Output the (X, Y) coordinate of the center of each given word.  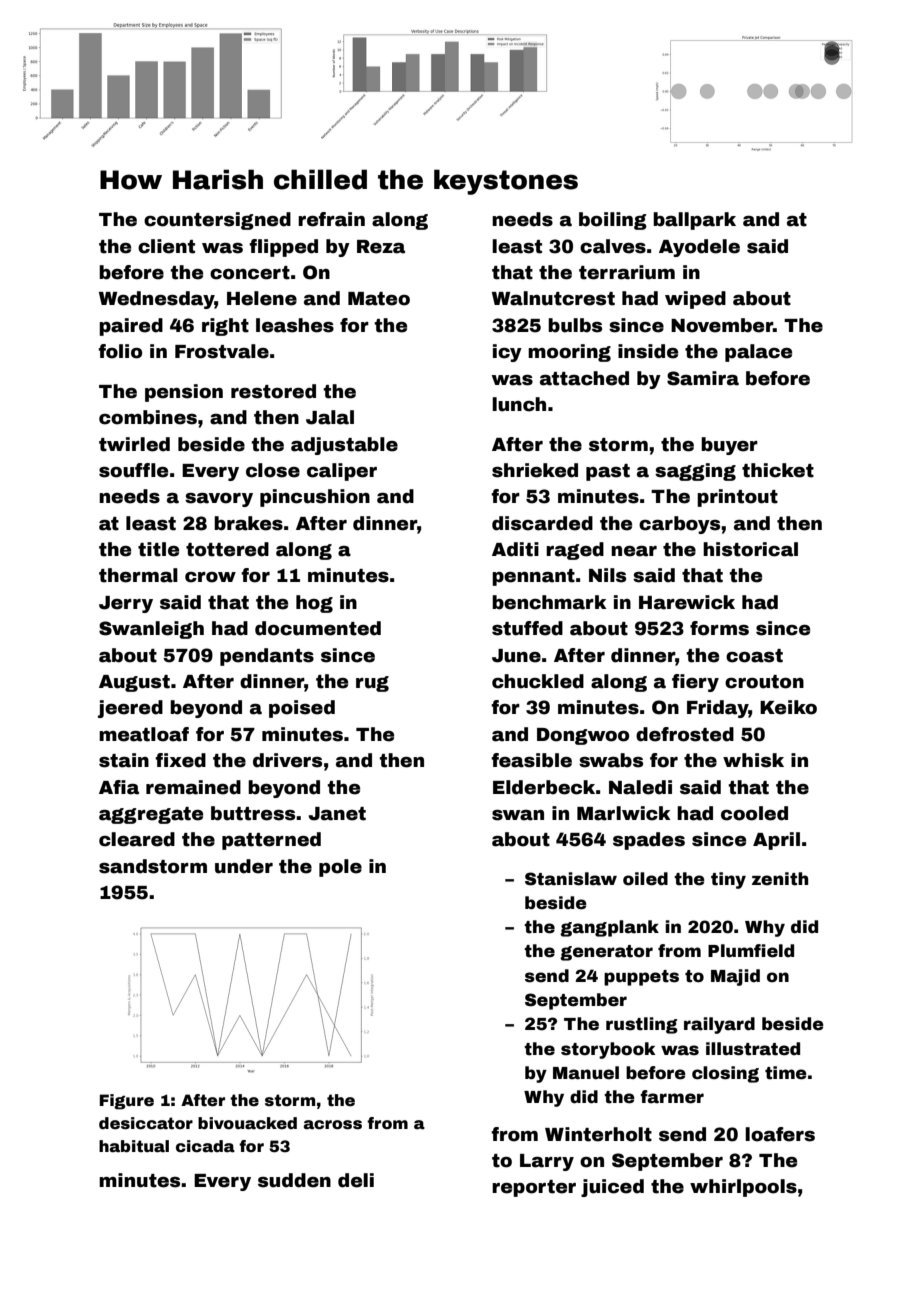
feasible (531, 760)
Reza (381, 247)
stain (124, 760)
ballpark (694, 221)
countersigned (217, 221)
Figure (127, 1102)
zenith (780, 879)
